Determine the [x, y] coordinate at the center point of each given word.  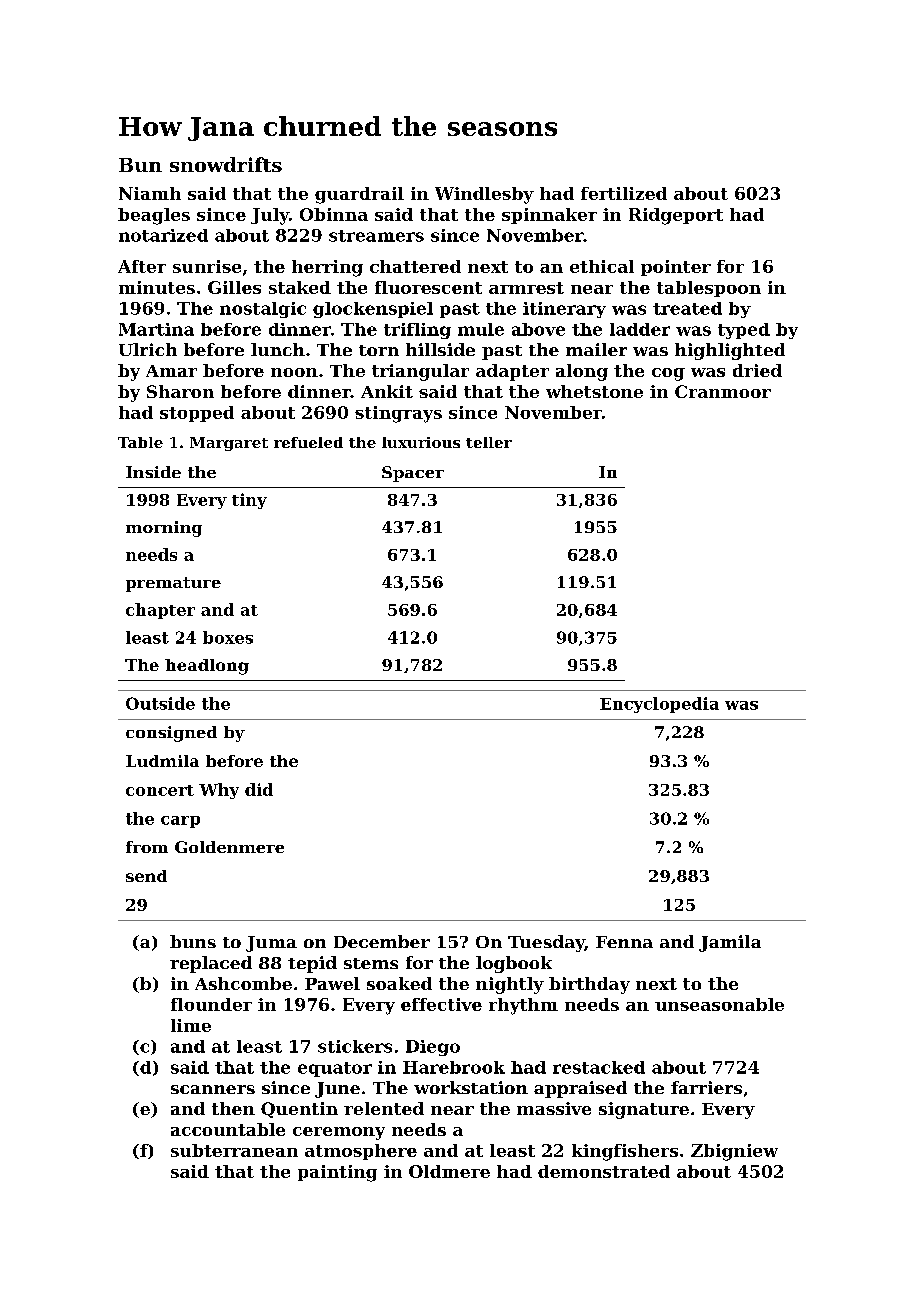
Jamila [730, 943]
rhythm [523, 1006]
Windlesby [484, 195]
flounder [211, 1004]
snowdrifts [226, 164]
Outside [160, 703]
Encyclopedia [659, 705]
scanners [213, 1089]
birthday [589, 985]
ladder [640, 329]
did [259, 789]
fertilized [624, 193]
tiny [249, 501]
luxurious [421, 442]
